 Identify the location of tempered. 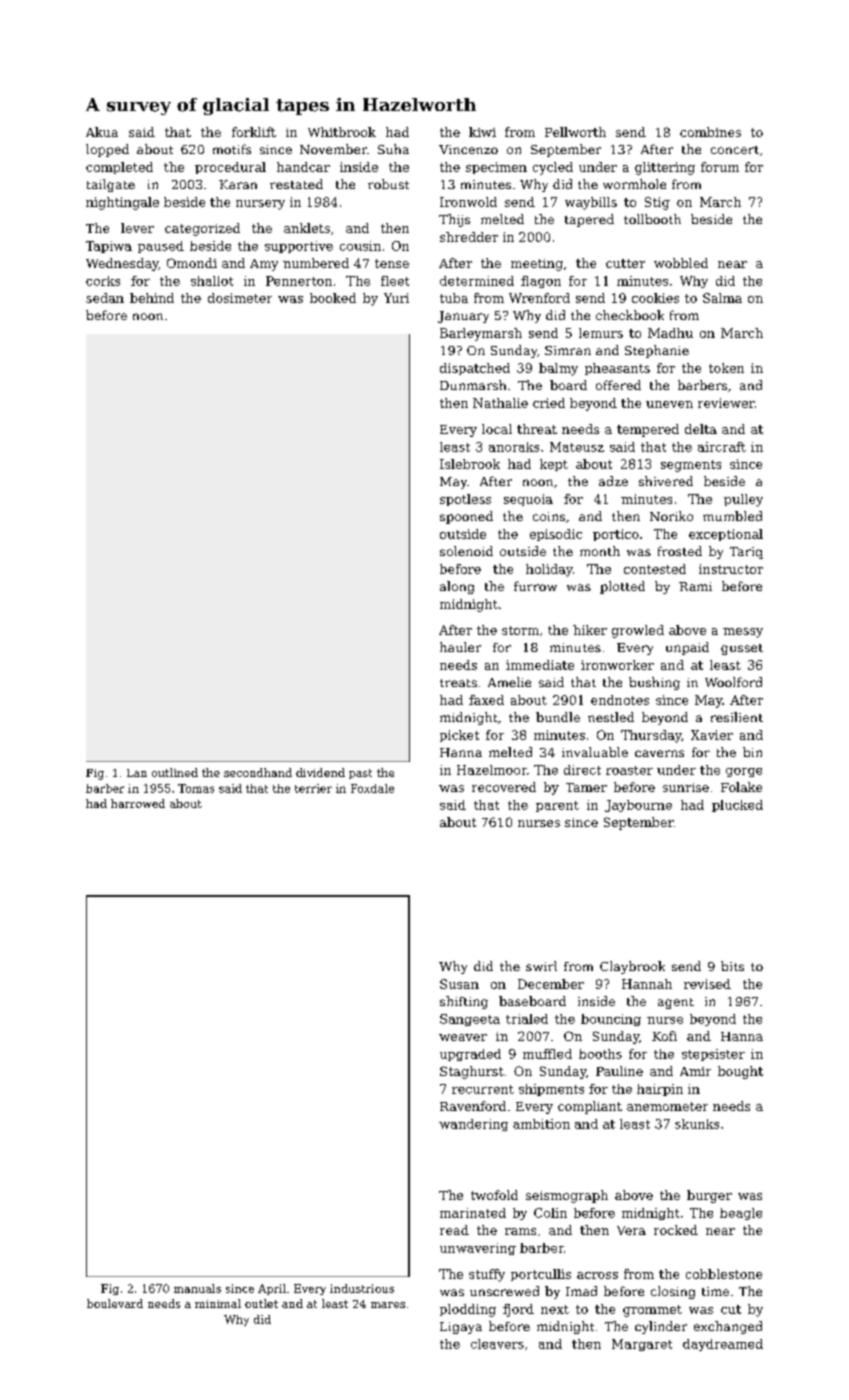
(648, 430).
